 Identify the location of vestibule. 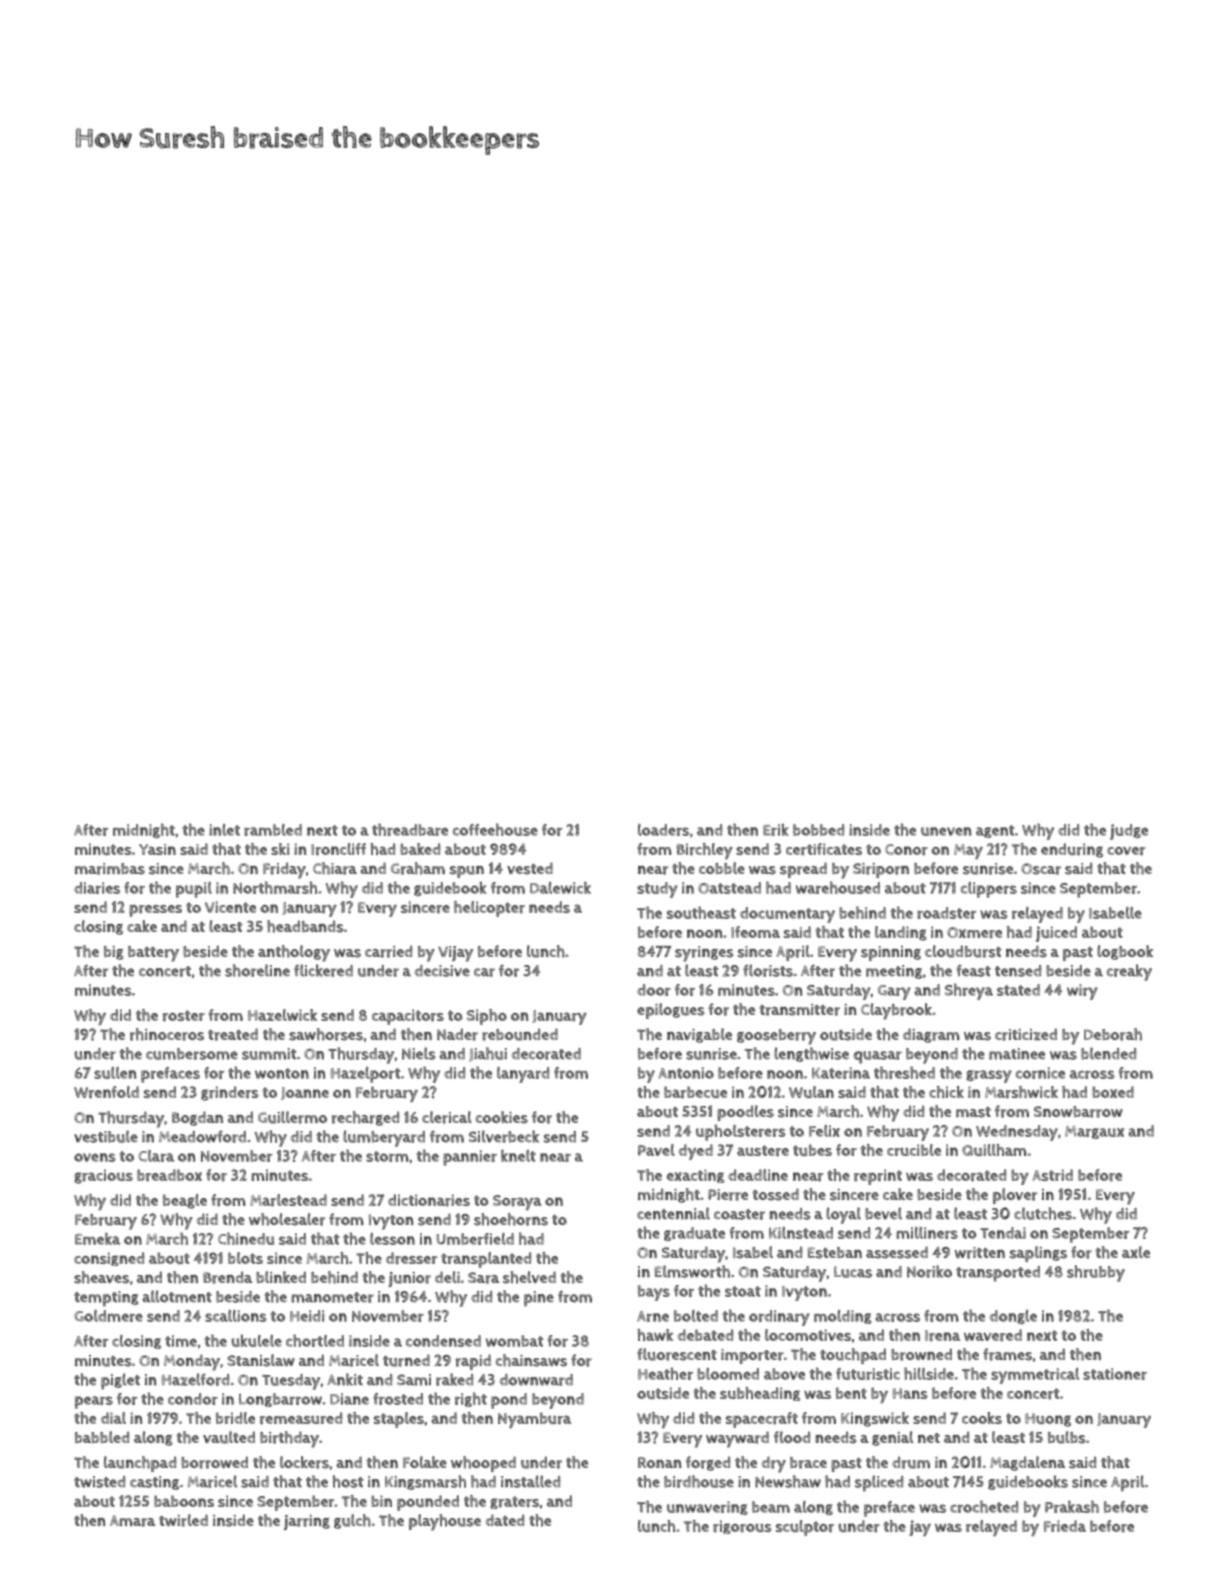
(106, 1136).
